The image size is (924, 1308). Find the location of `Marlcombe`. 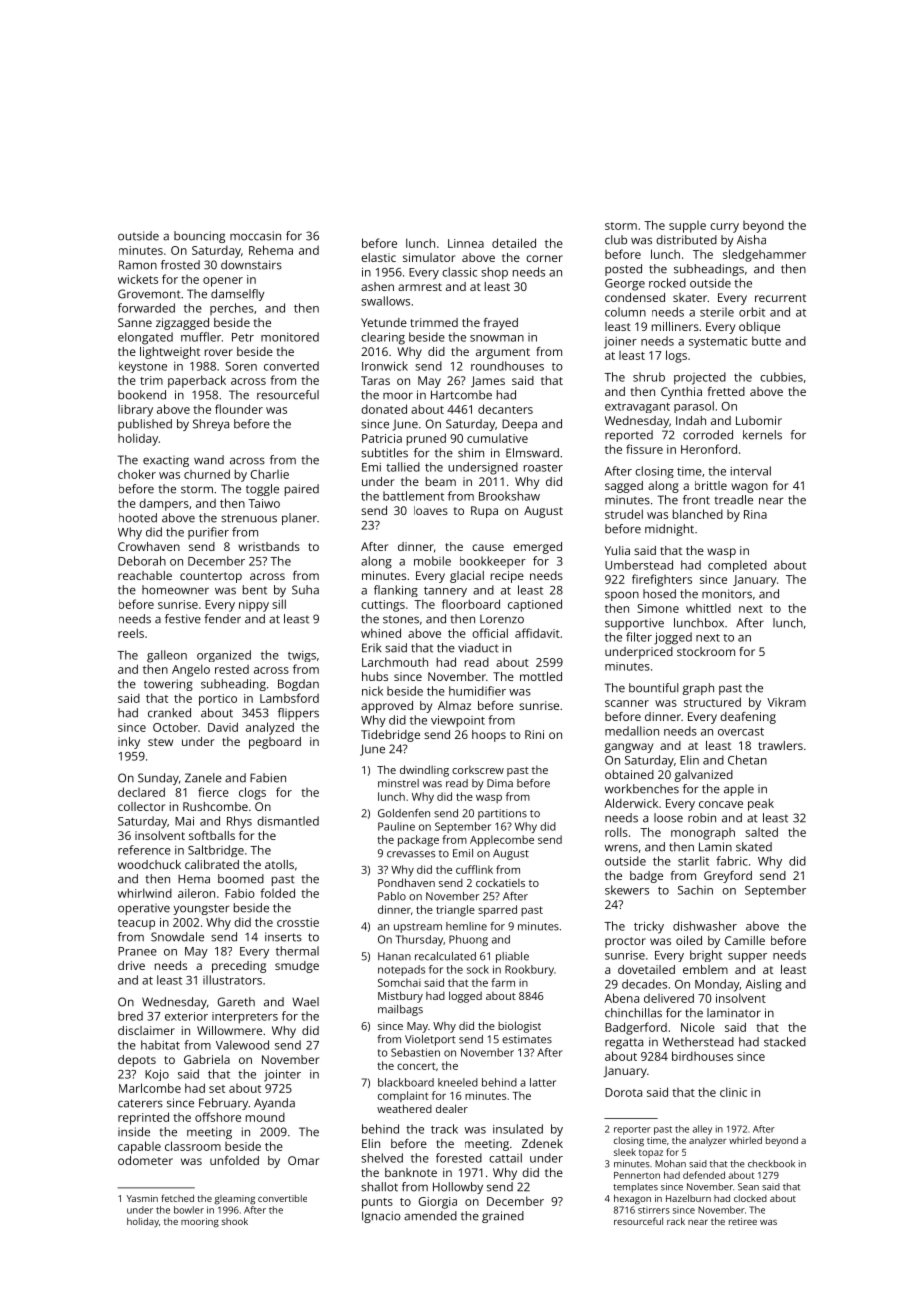

Marlcombe is located at coordinates (150, 1088).
